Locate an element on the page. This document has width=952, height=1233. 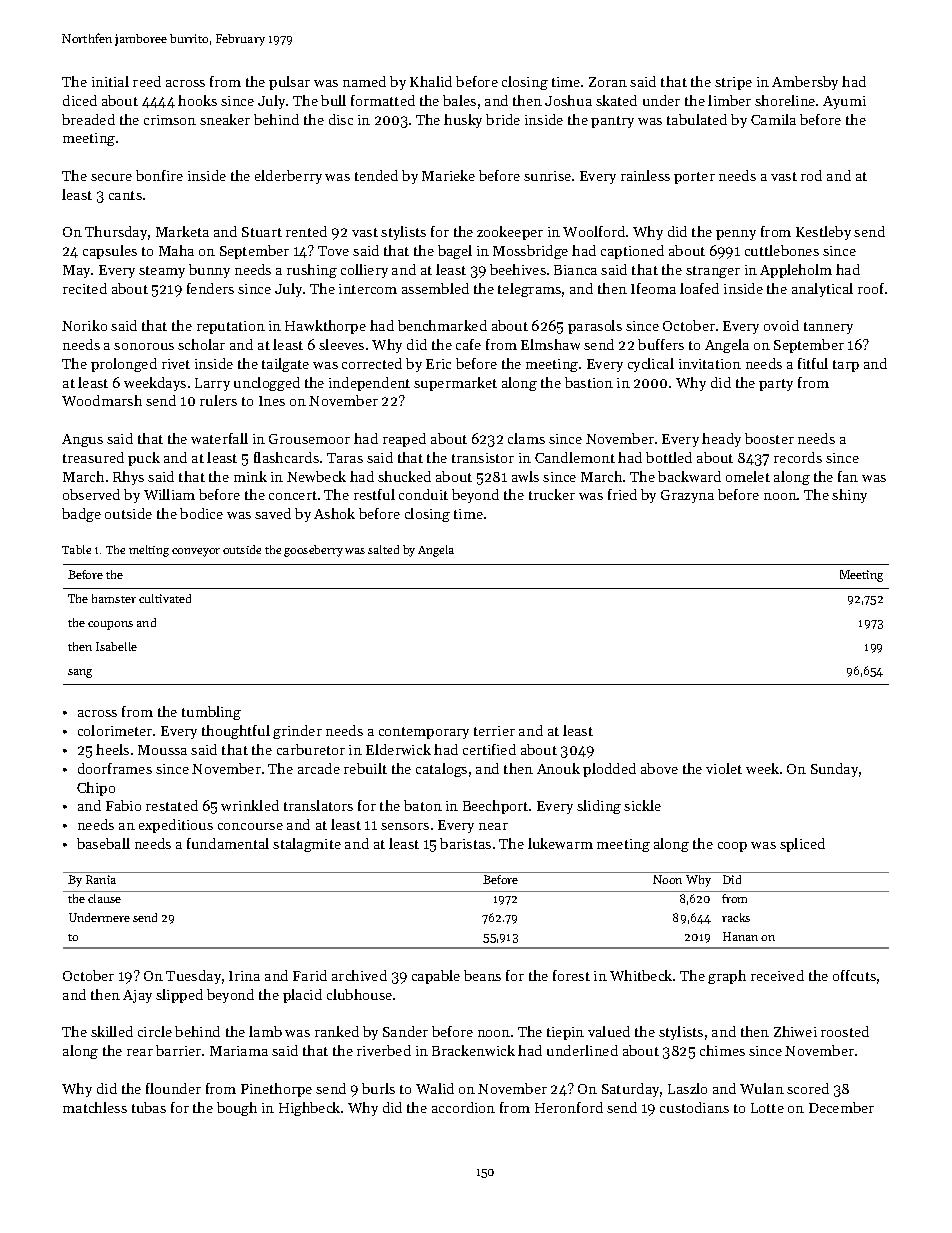
accordion is located at coordinates (463, 1107).
